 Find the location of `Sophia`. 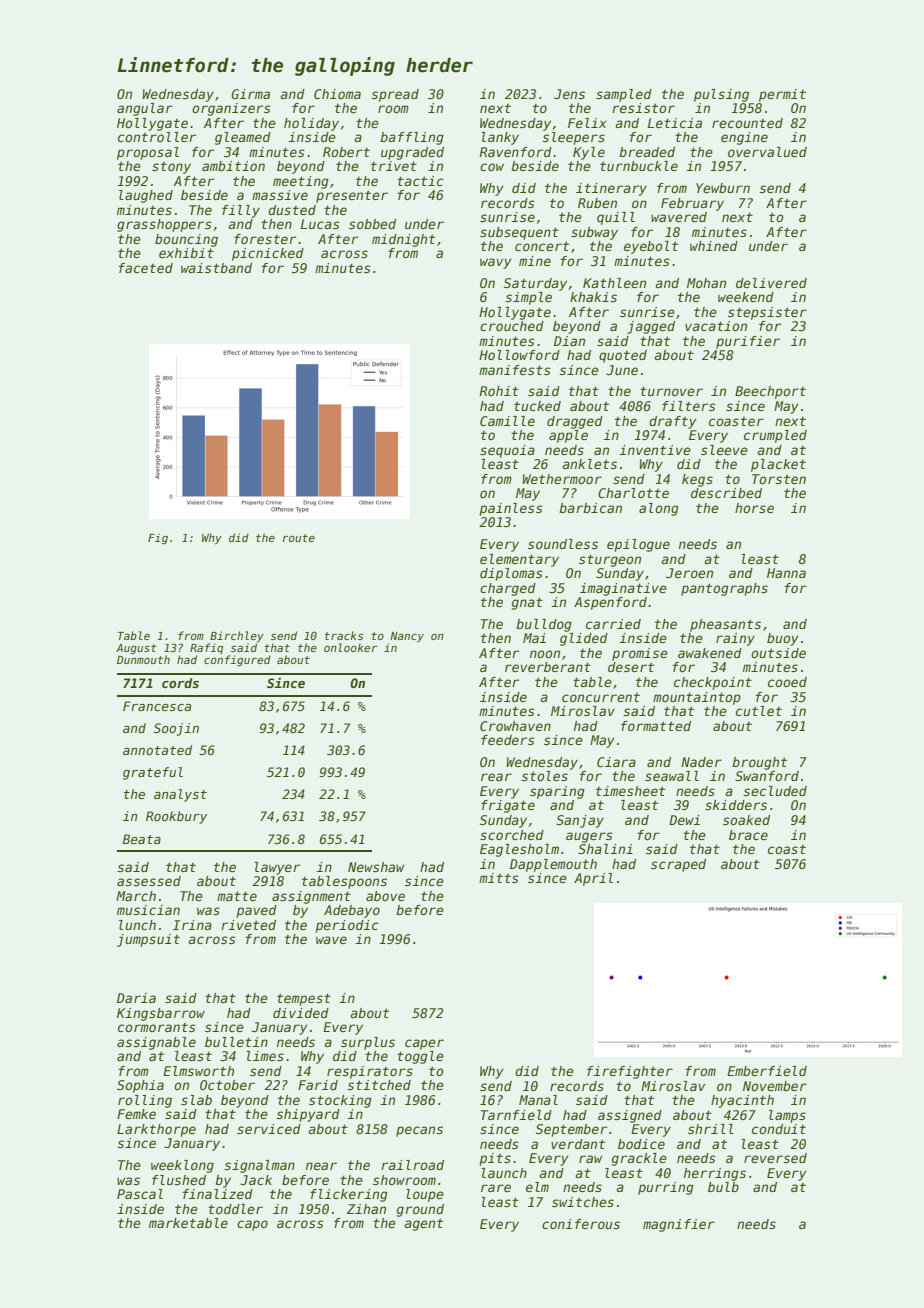

Sophia is located at coordinates (140, 1086).
